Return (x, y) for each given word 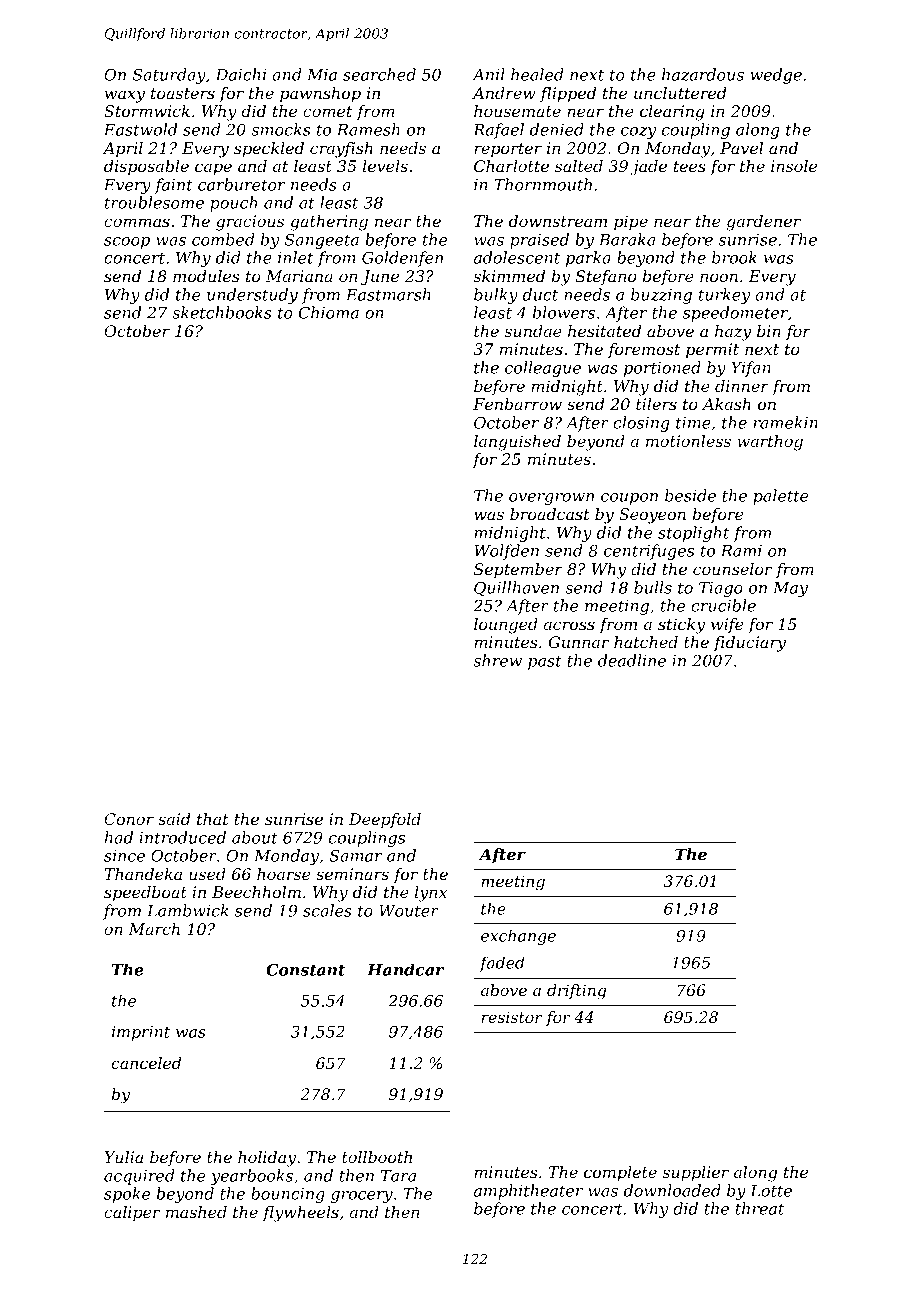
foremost (644, 350)
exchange (518, 937)
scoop (127, 243)
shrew (497, 660)
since (124, 856)
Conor (129, 819)
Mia (322, 75)
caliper (132, 1213)
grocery (362, 1197)
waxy (125, 96)
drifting (576, 992)
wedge (776, 76)
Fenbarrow (517, 404)
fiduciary (750, 644)
